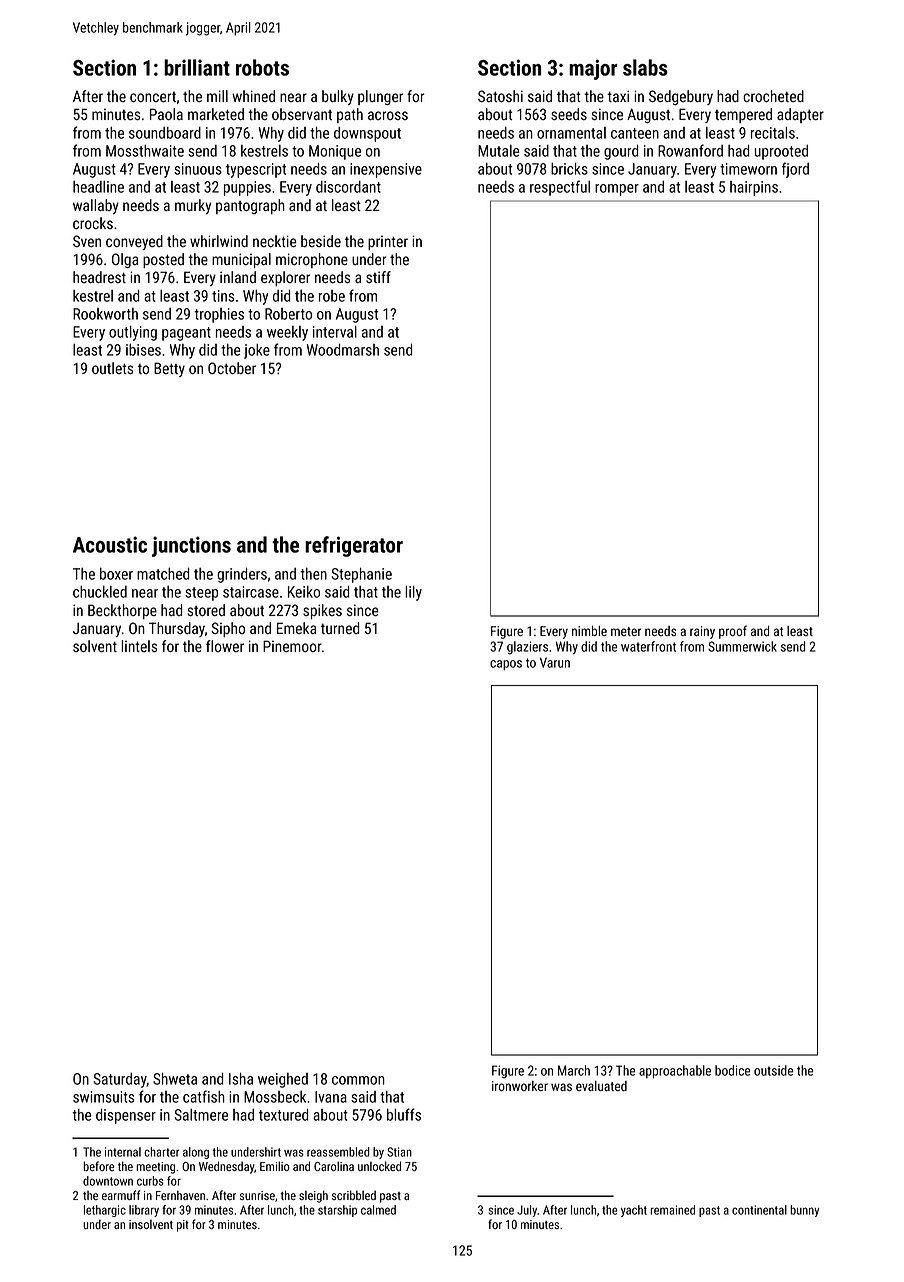 The height and width of the screenshot is (1282, 904). I want to click on Summerwick, so click(742, 646).
